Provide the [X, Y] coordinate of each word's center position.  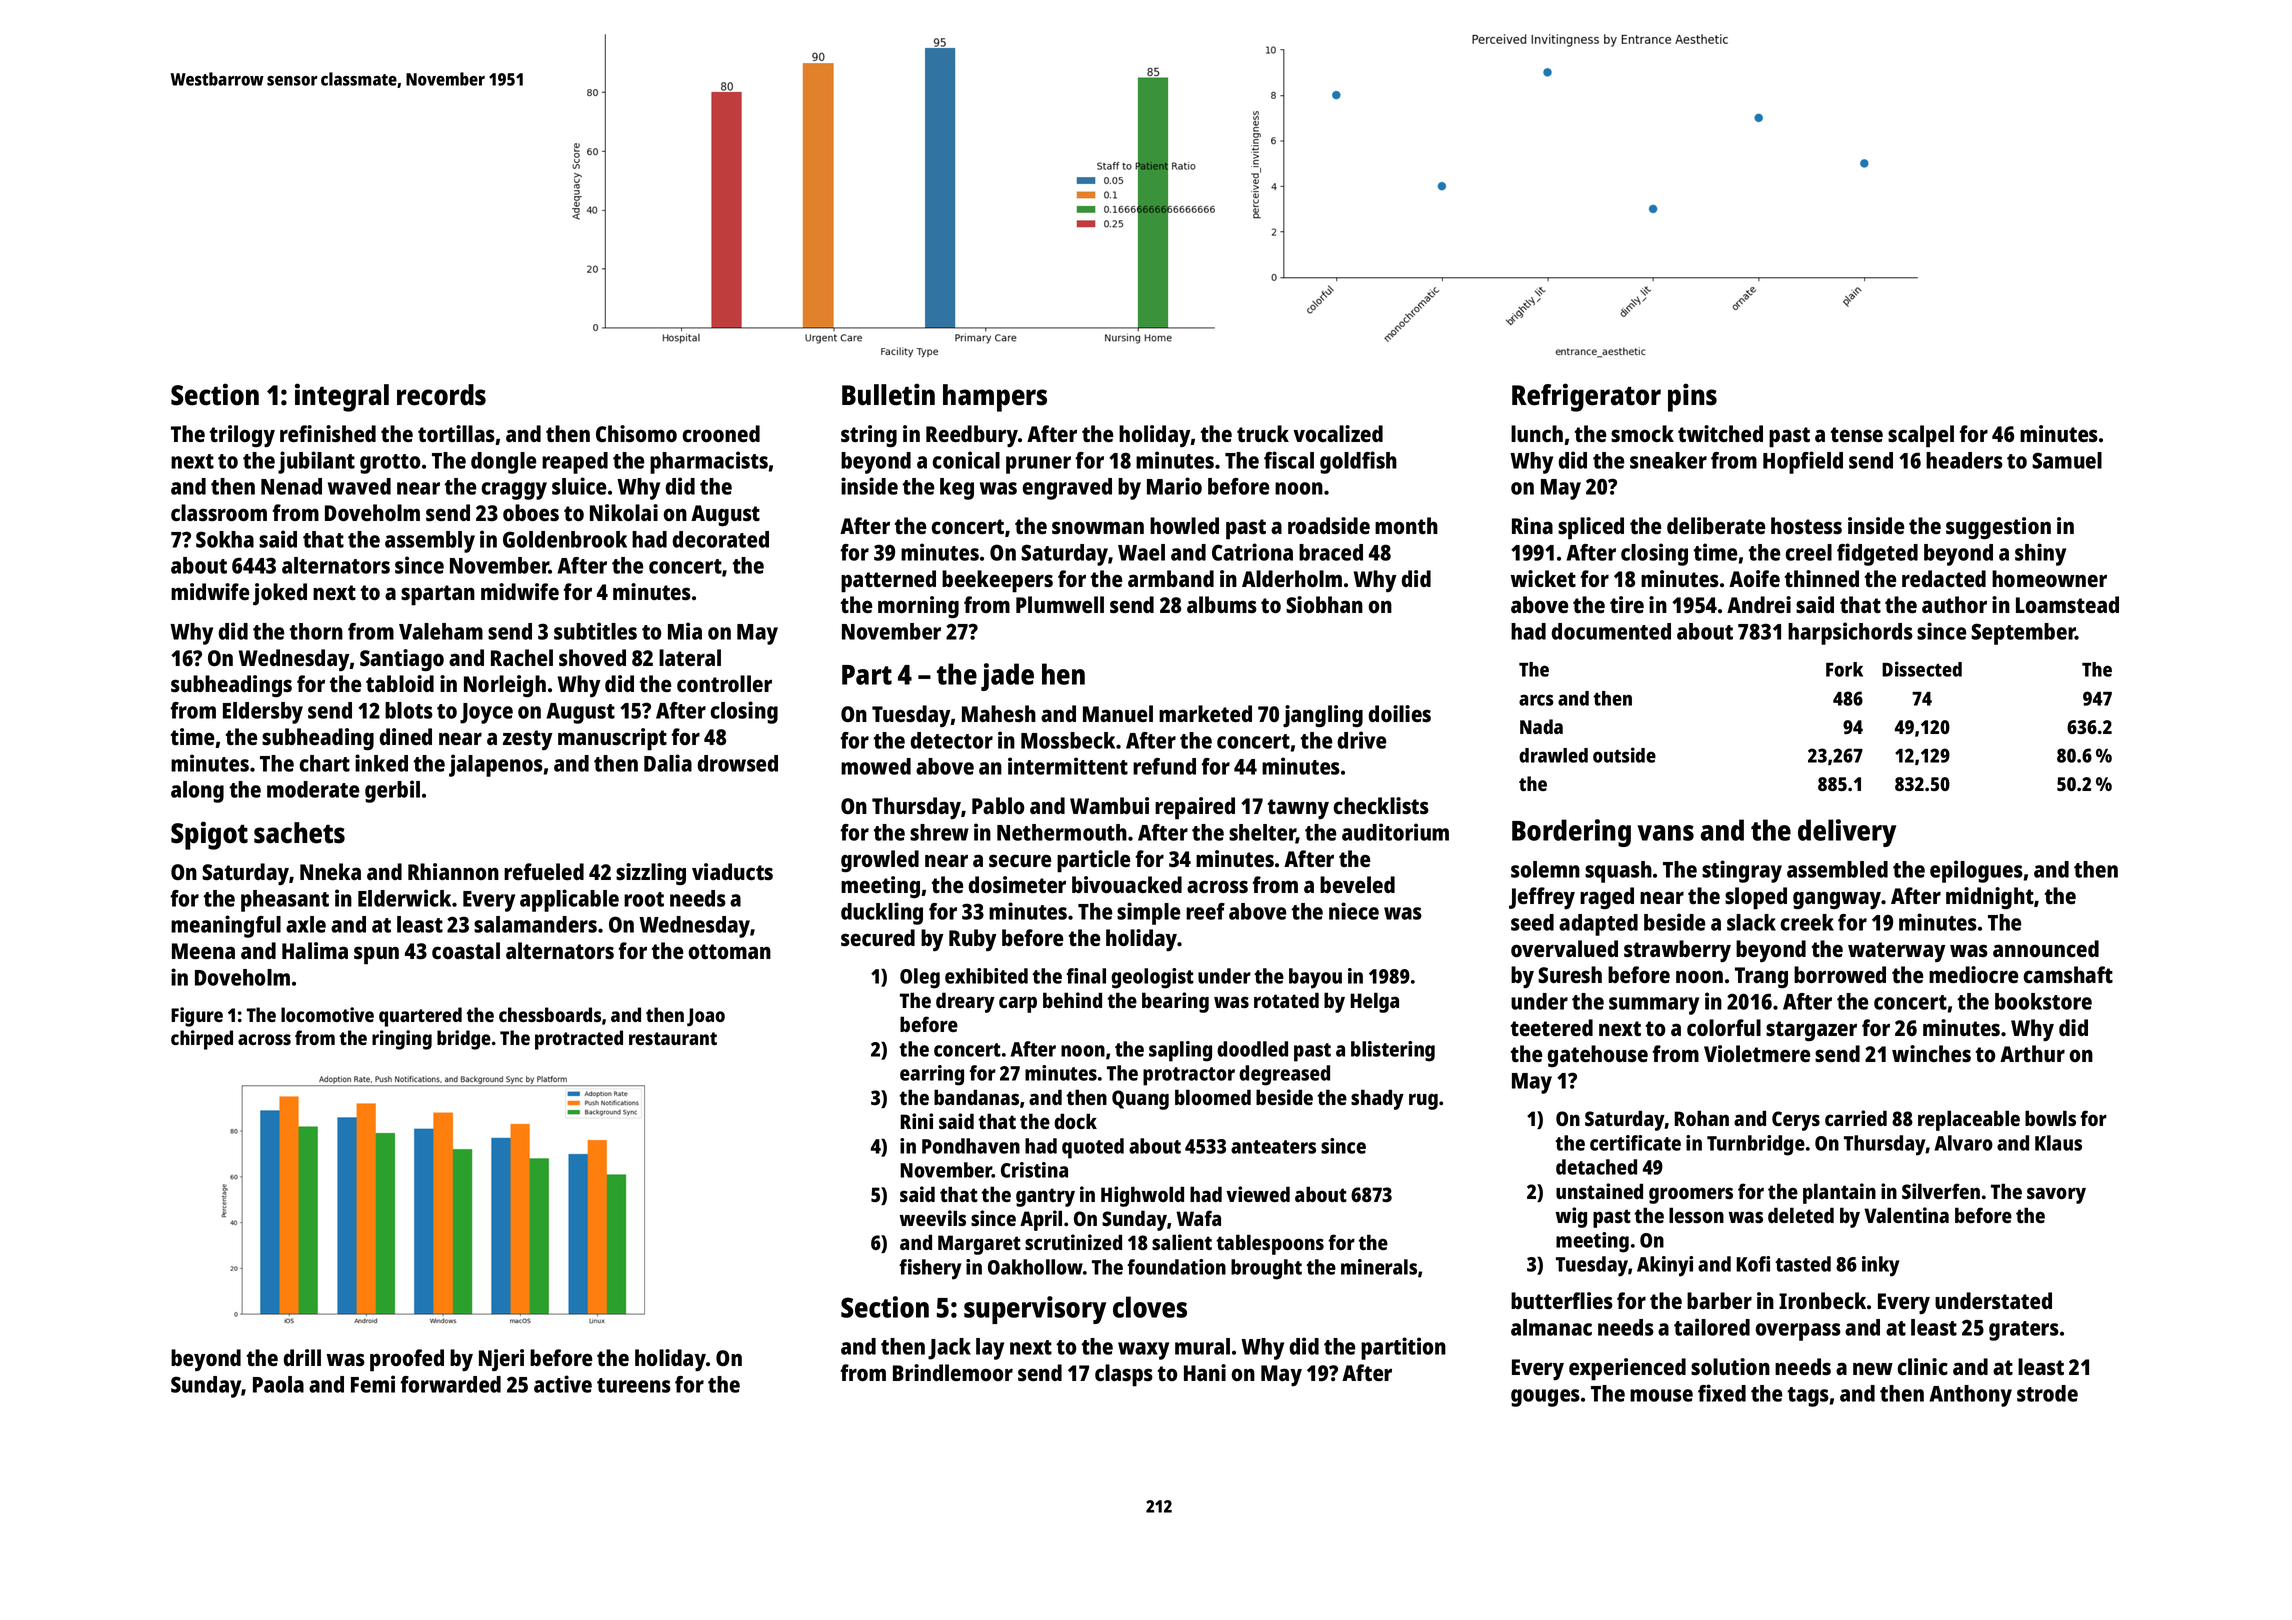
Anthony [1970, 1396]
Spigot [209, 835]
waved [359, 486]
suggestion [1998, 528]
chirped [202, 1040]
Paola [278, 1384]
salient [1182, 1242]
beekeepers [997, 581]
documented [1611, 631]
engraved [1067, 489]
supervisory [1035, 1310]
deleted [1801, 1215]
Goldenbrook [565, 539]
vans [1665, 833]
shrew [939, 832]
